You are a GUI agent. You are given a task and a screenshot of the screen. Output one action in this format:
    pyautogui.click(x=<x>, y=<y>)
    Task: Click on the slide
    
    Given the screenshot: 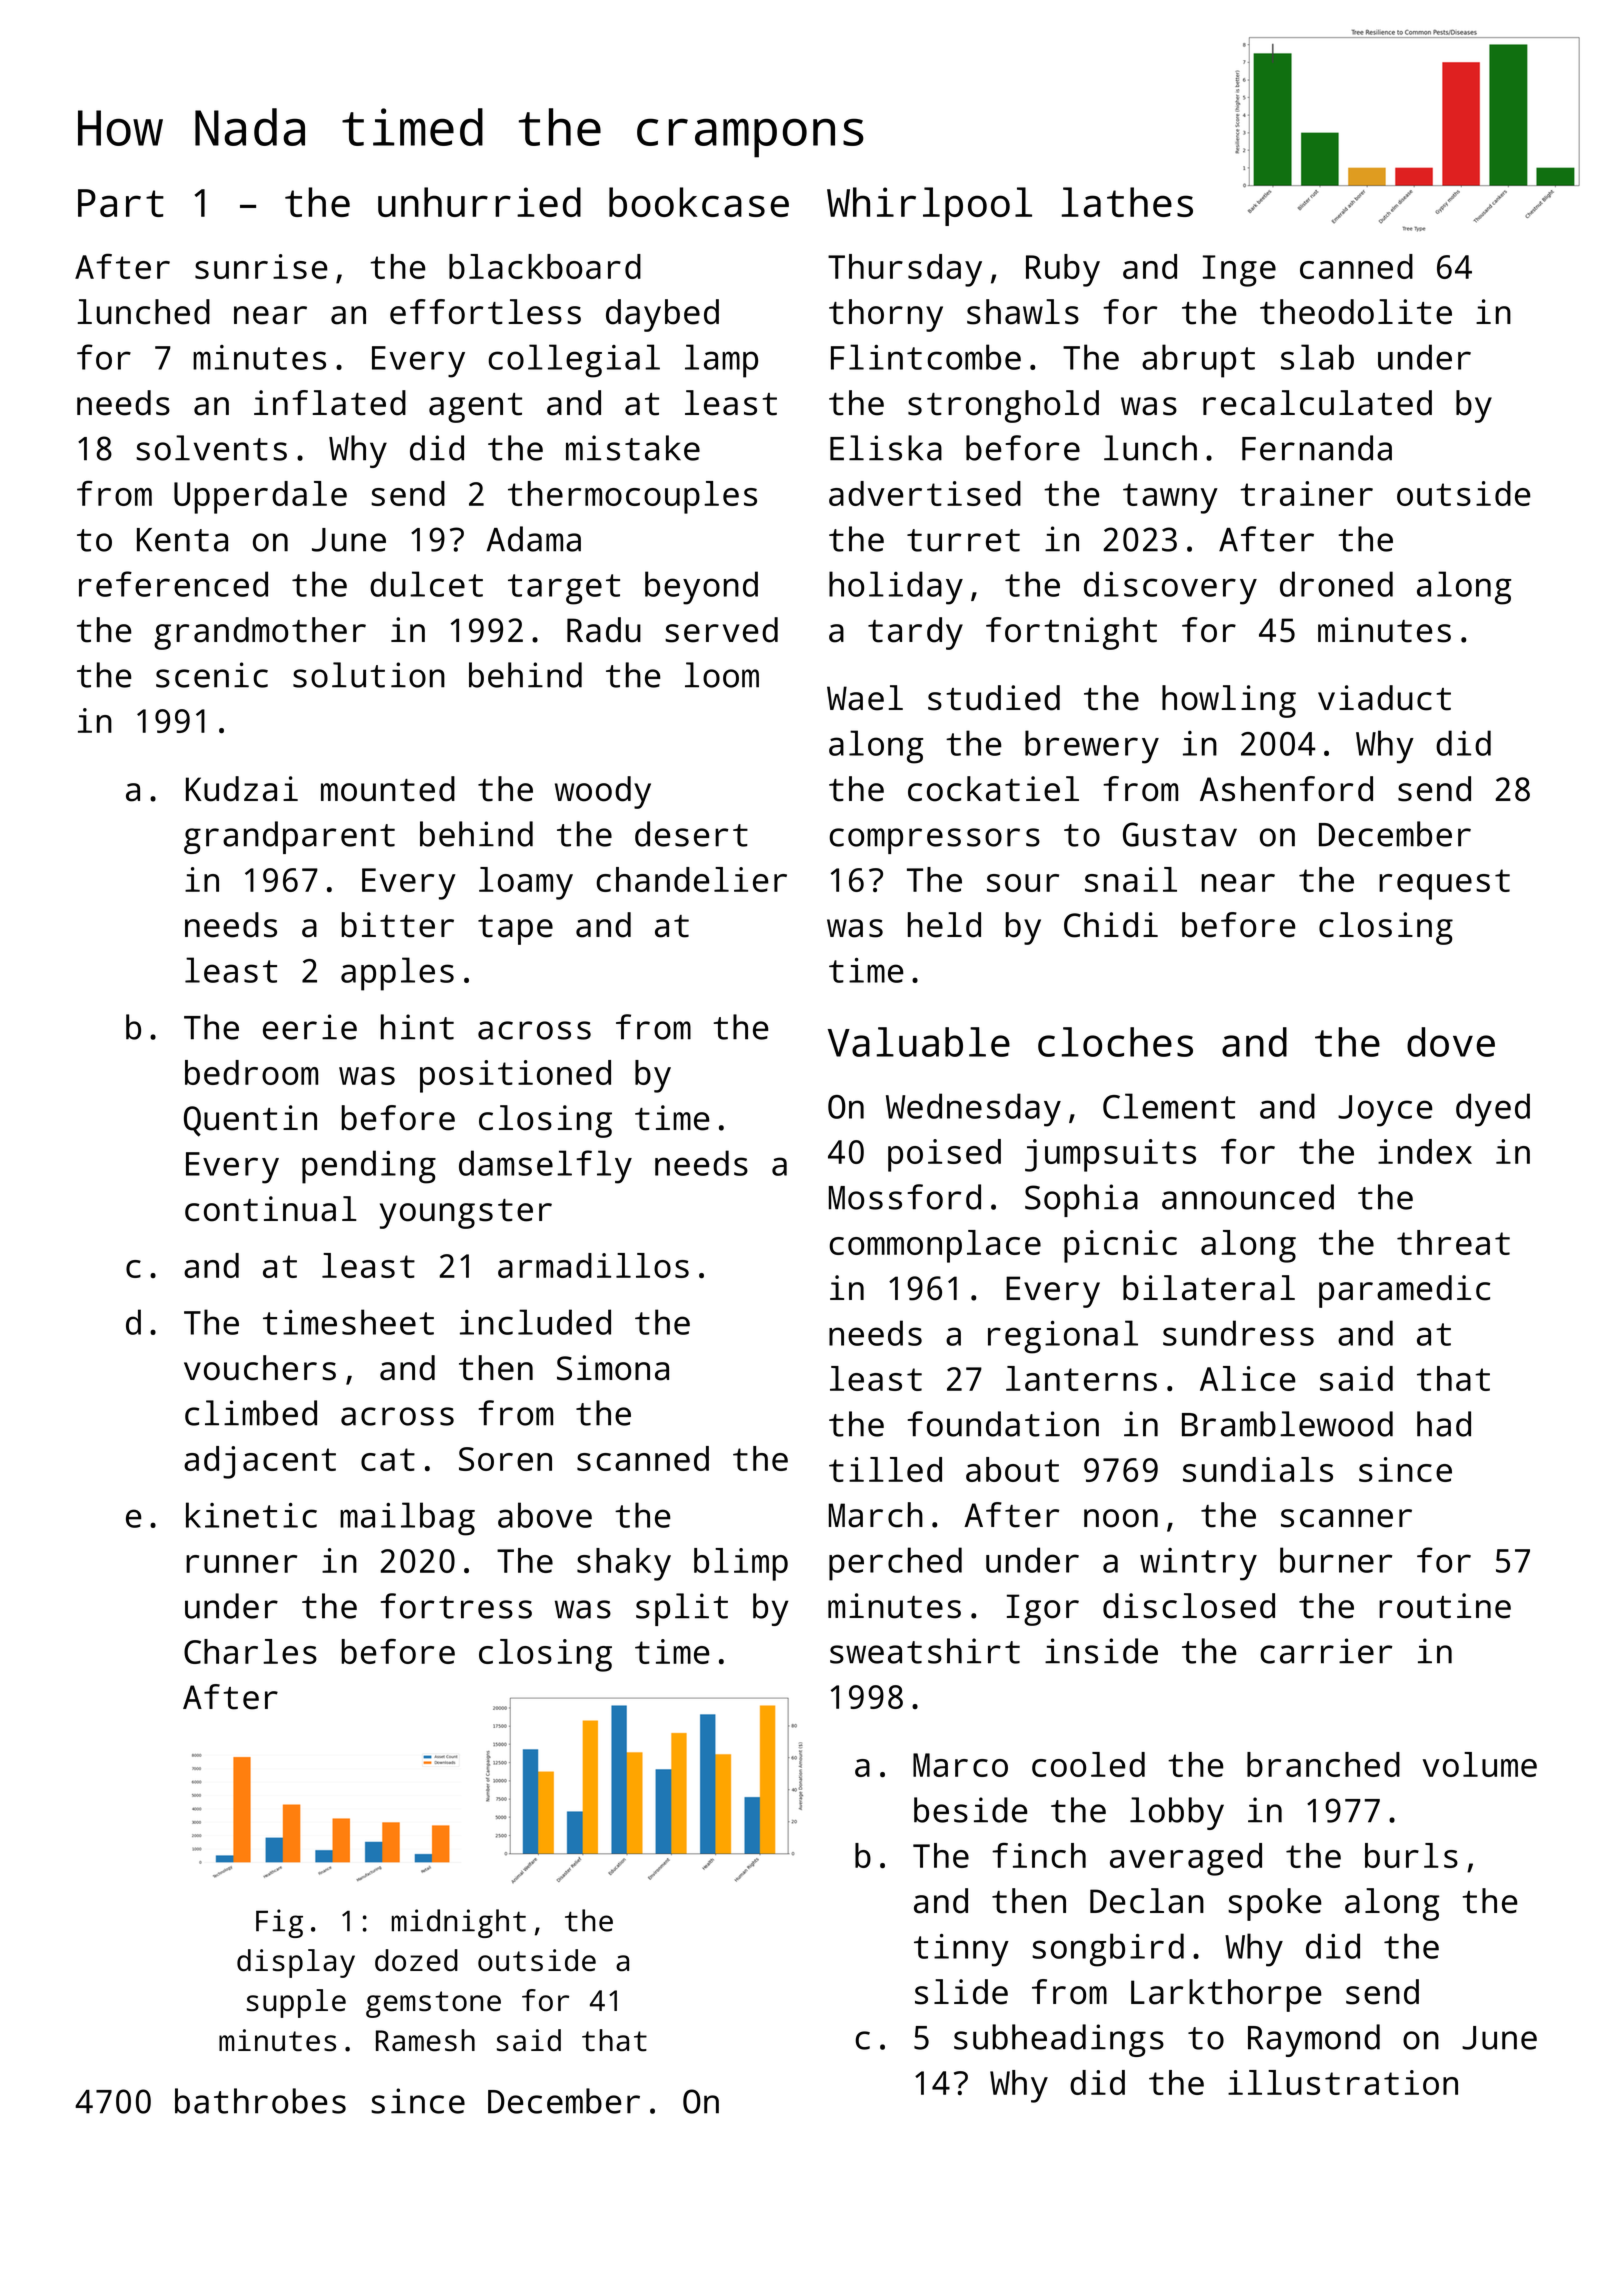 What is the action you would take?
    pyautogui.click(x=961, y=1992)
